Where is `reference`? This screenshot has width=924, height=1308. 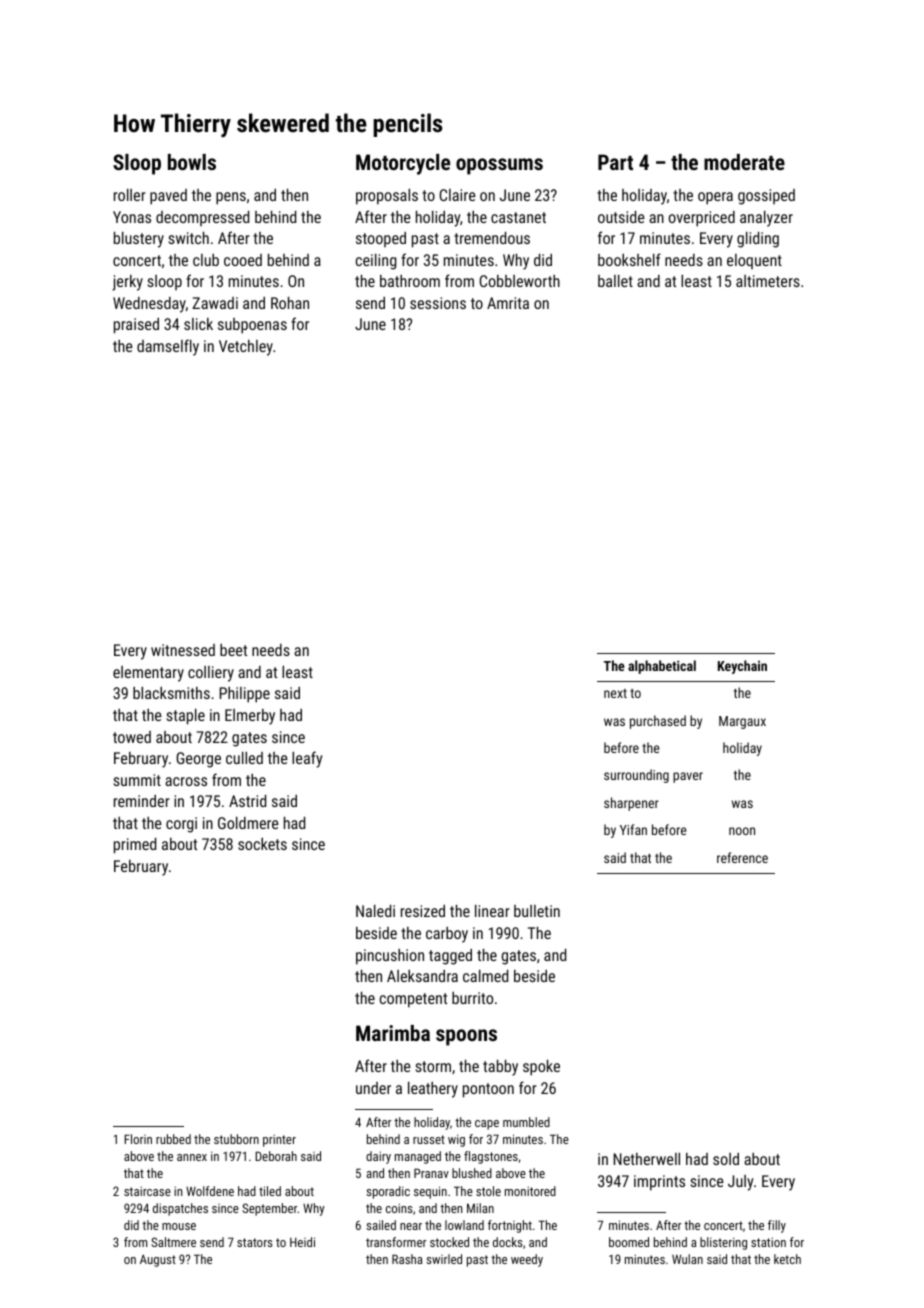 reference is located at coordinates (742, 857).
